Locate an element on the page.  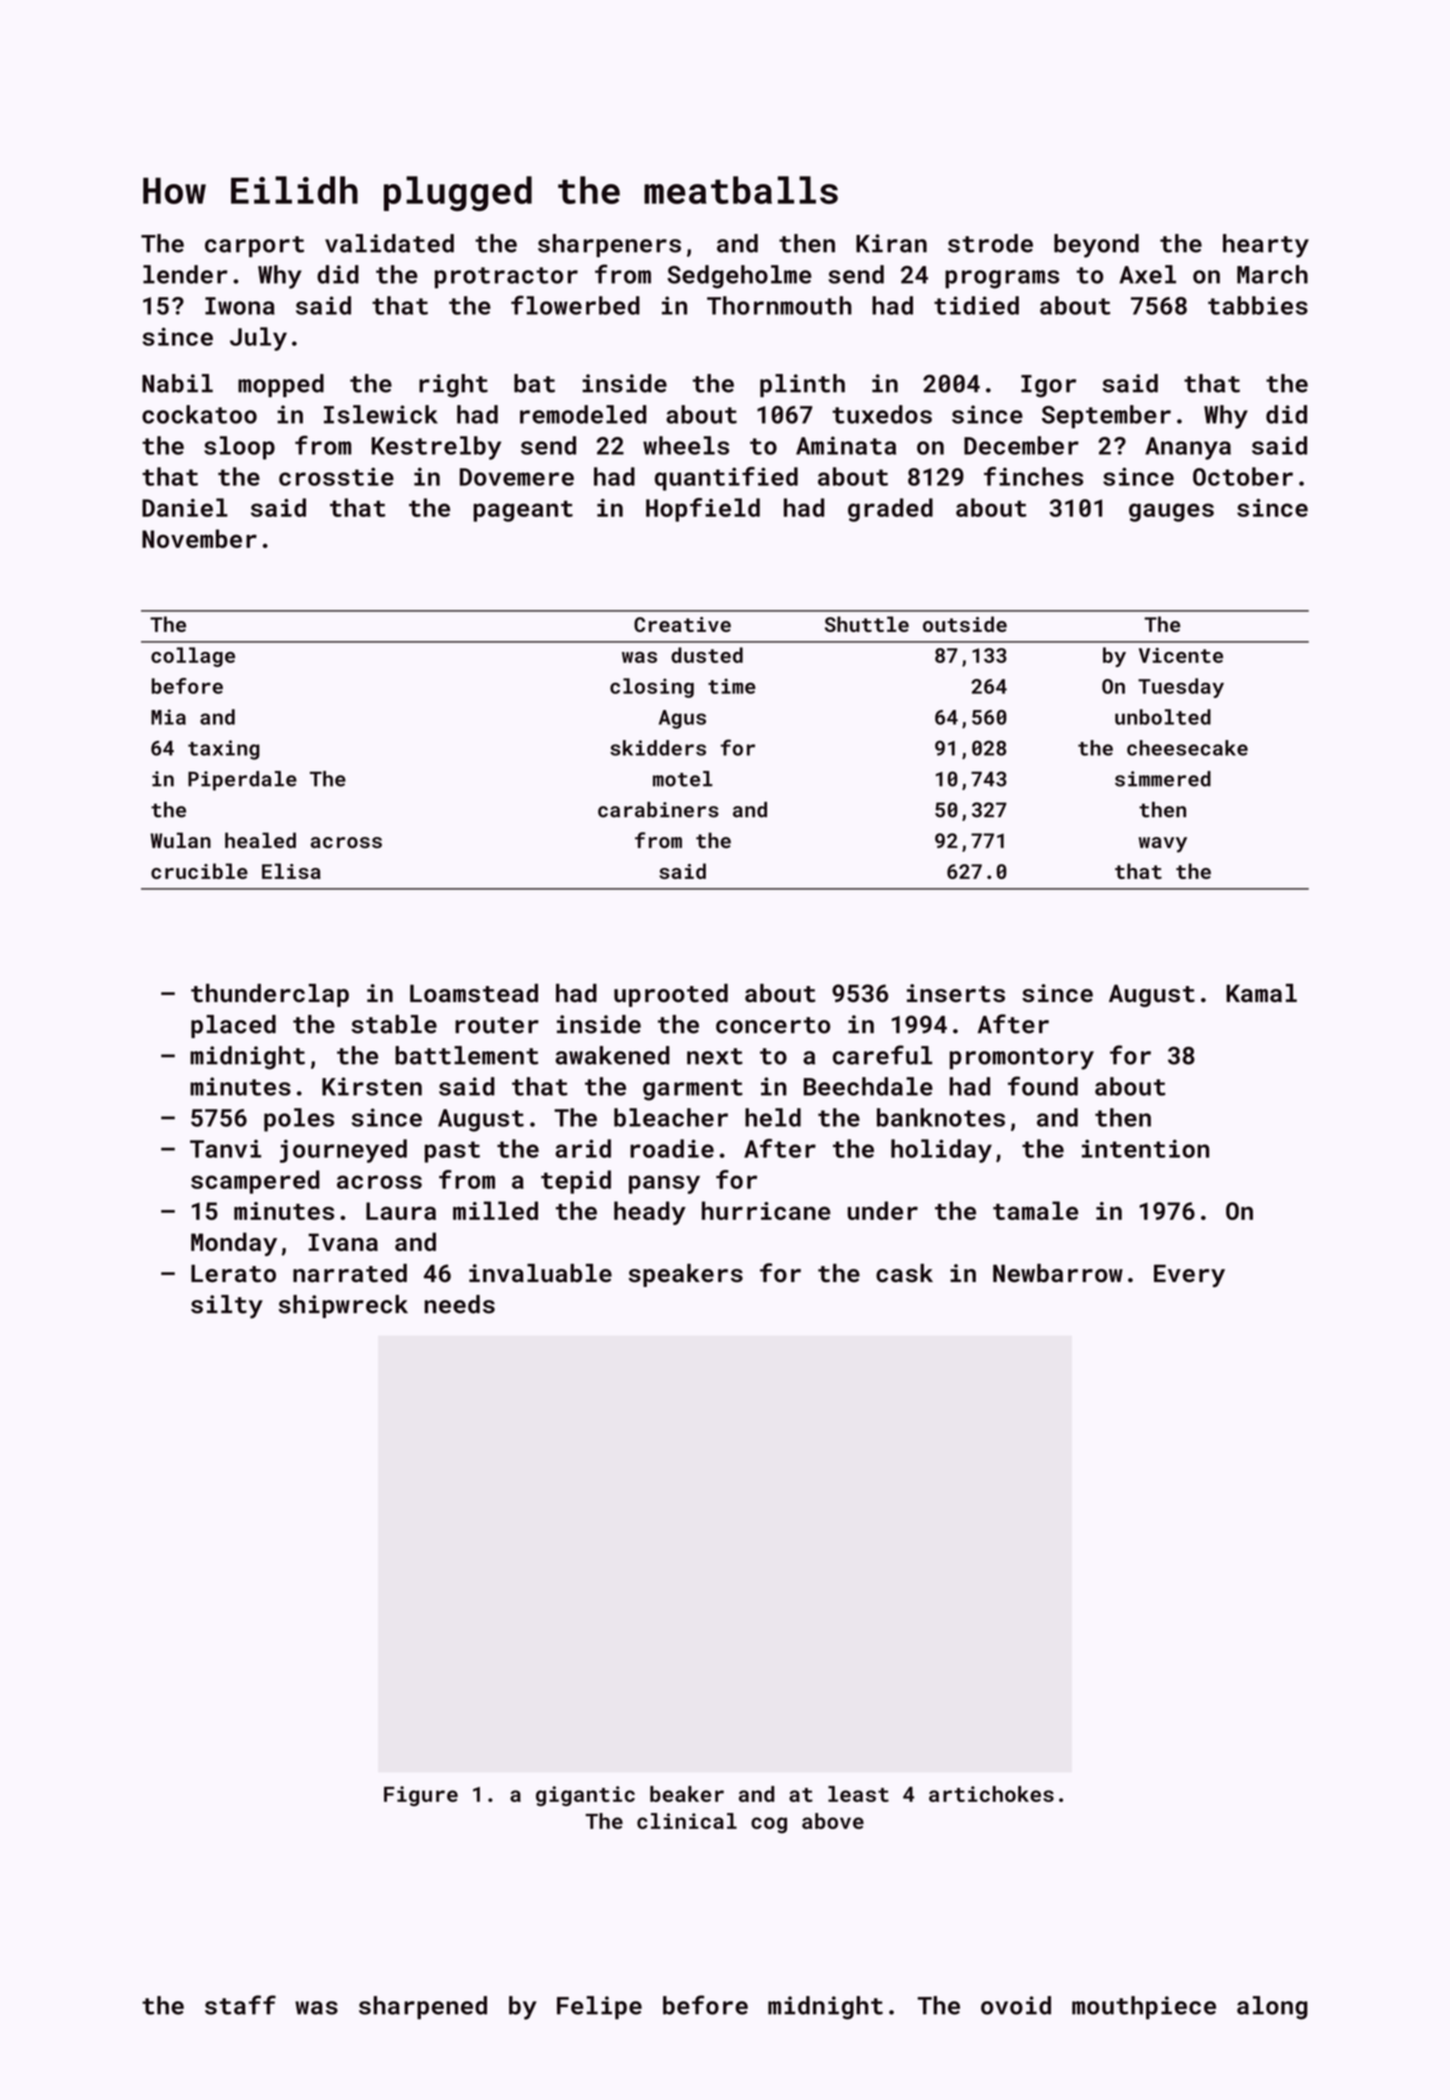
along is located at coordinates (1272, 2008).
